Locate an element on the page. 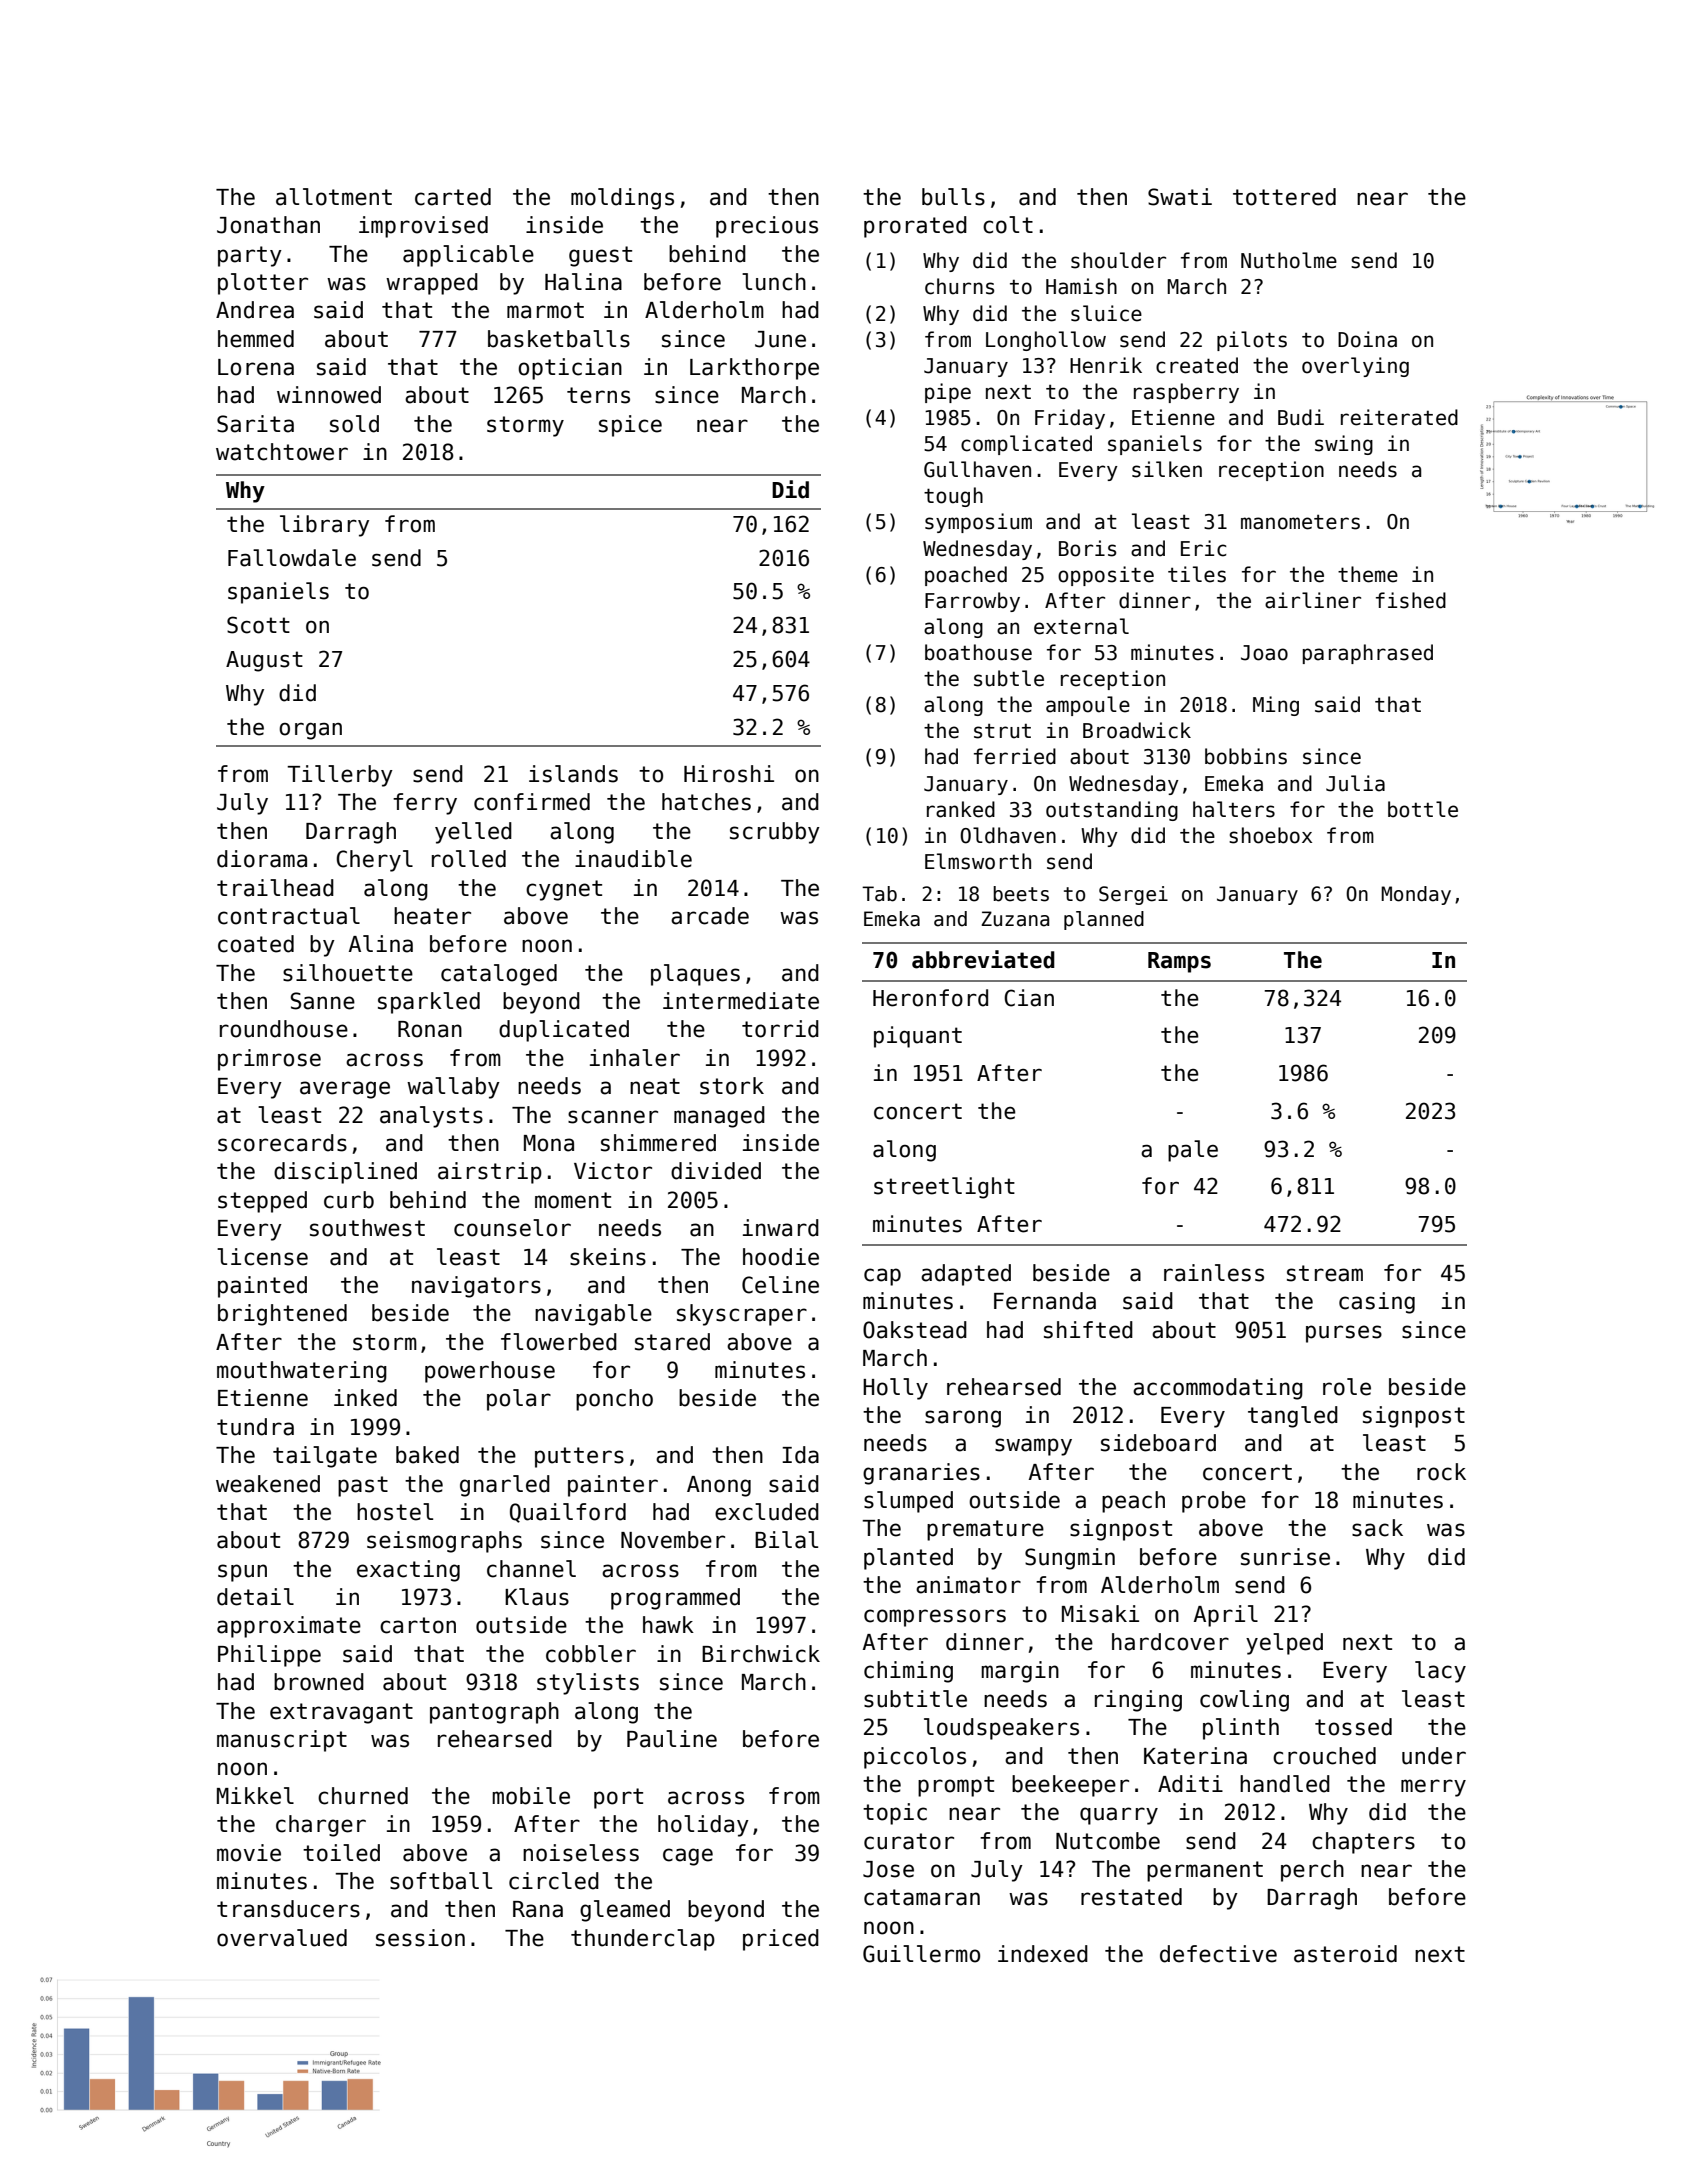 Image resolution: width=1683 pixels, height=2178 pixels. islands is located at coordinates (573, 774).
